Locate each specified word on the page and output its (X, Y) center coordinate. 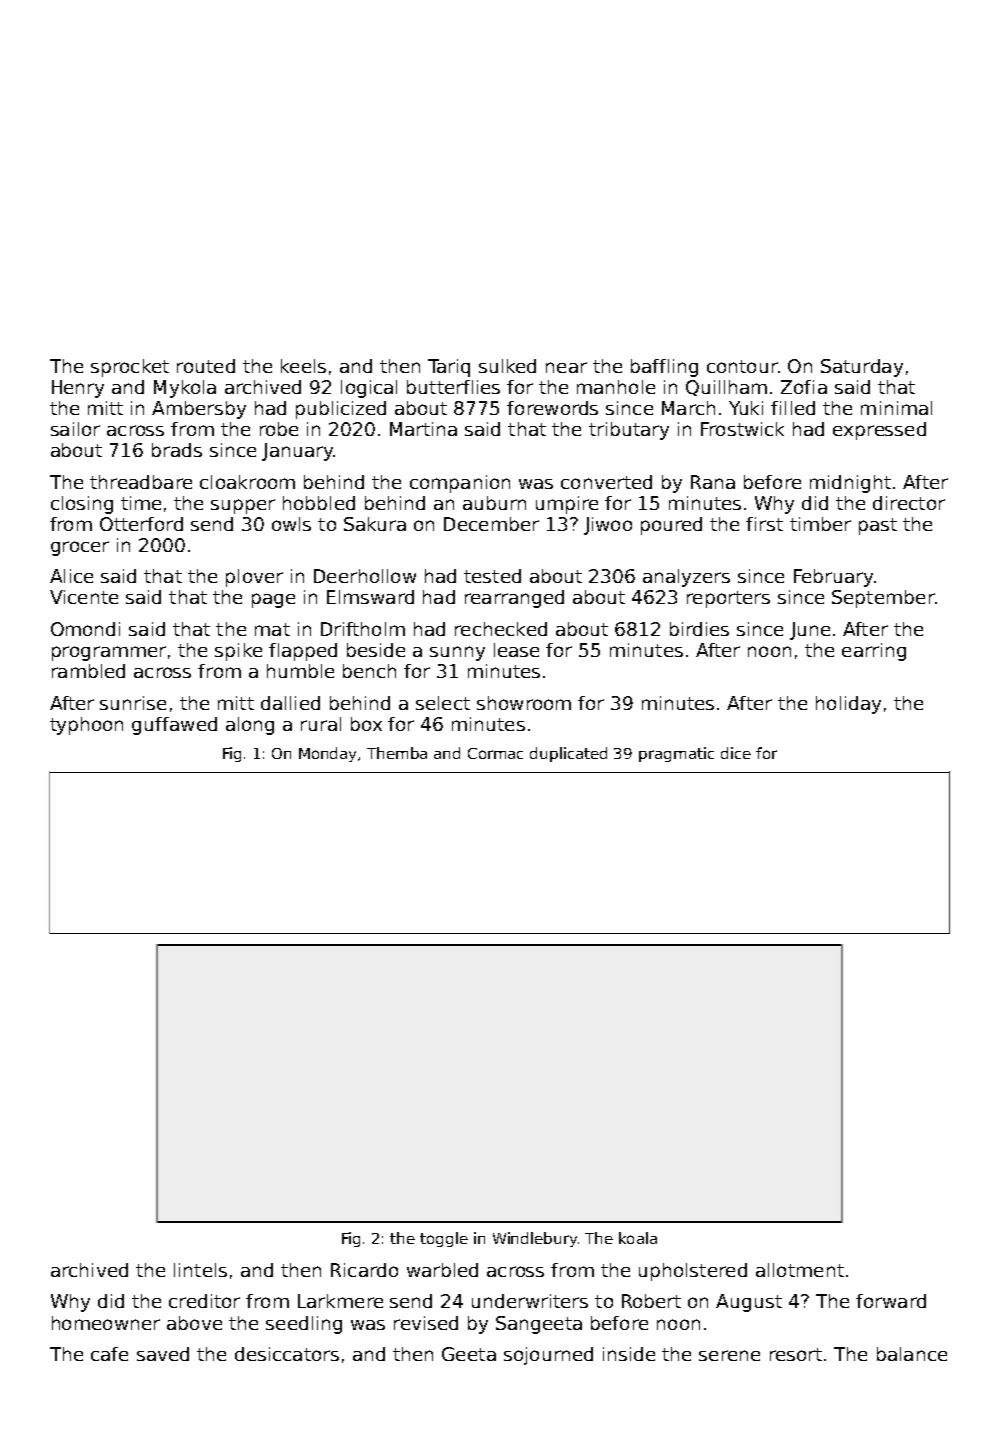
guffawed (174, 726)
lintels (200, 1270)
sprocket (130, 368)
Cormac (495, 753)
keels (303, 366)
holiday (848, 705)
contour (742, 366)
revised (426, 1323)
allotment (800, 1270)
